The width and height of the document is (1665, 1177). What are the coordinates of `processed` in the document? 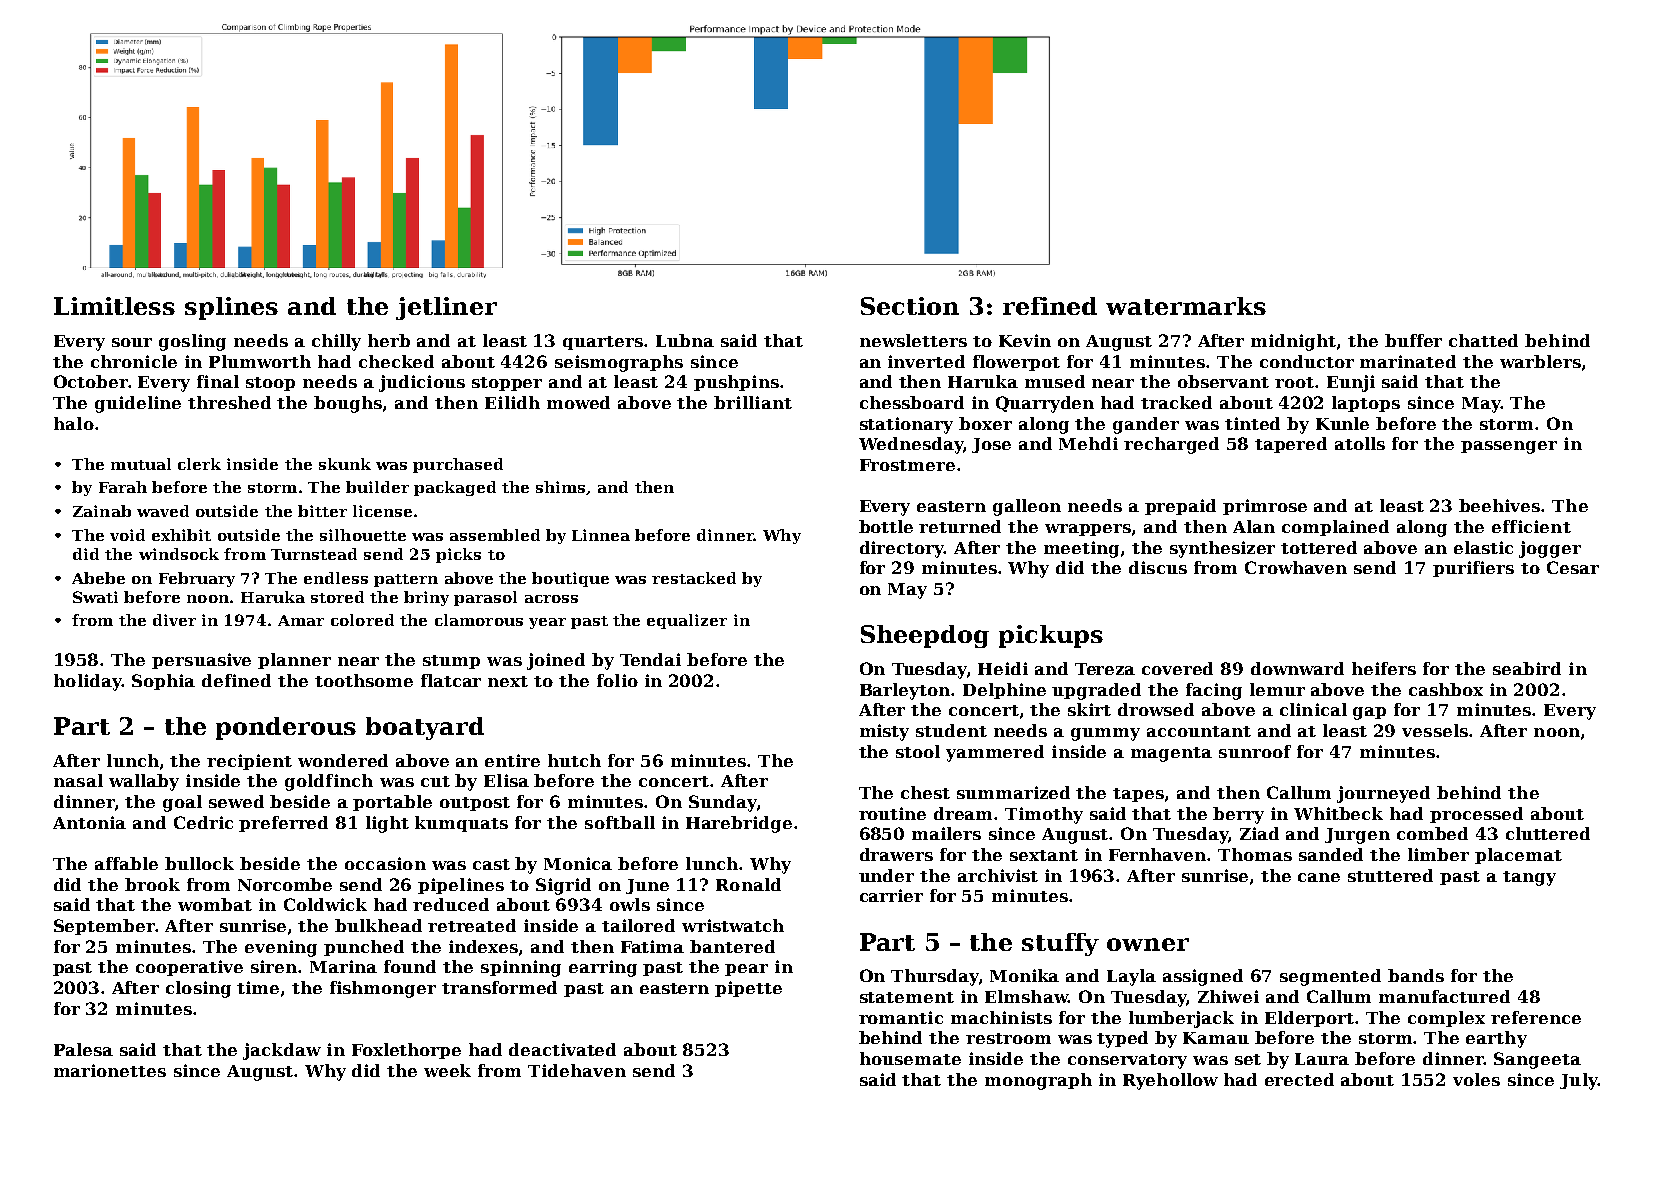 It's located at (1476, 815).
